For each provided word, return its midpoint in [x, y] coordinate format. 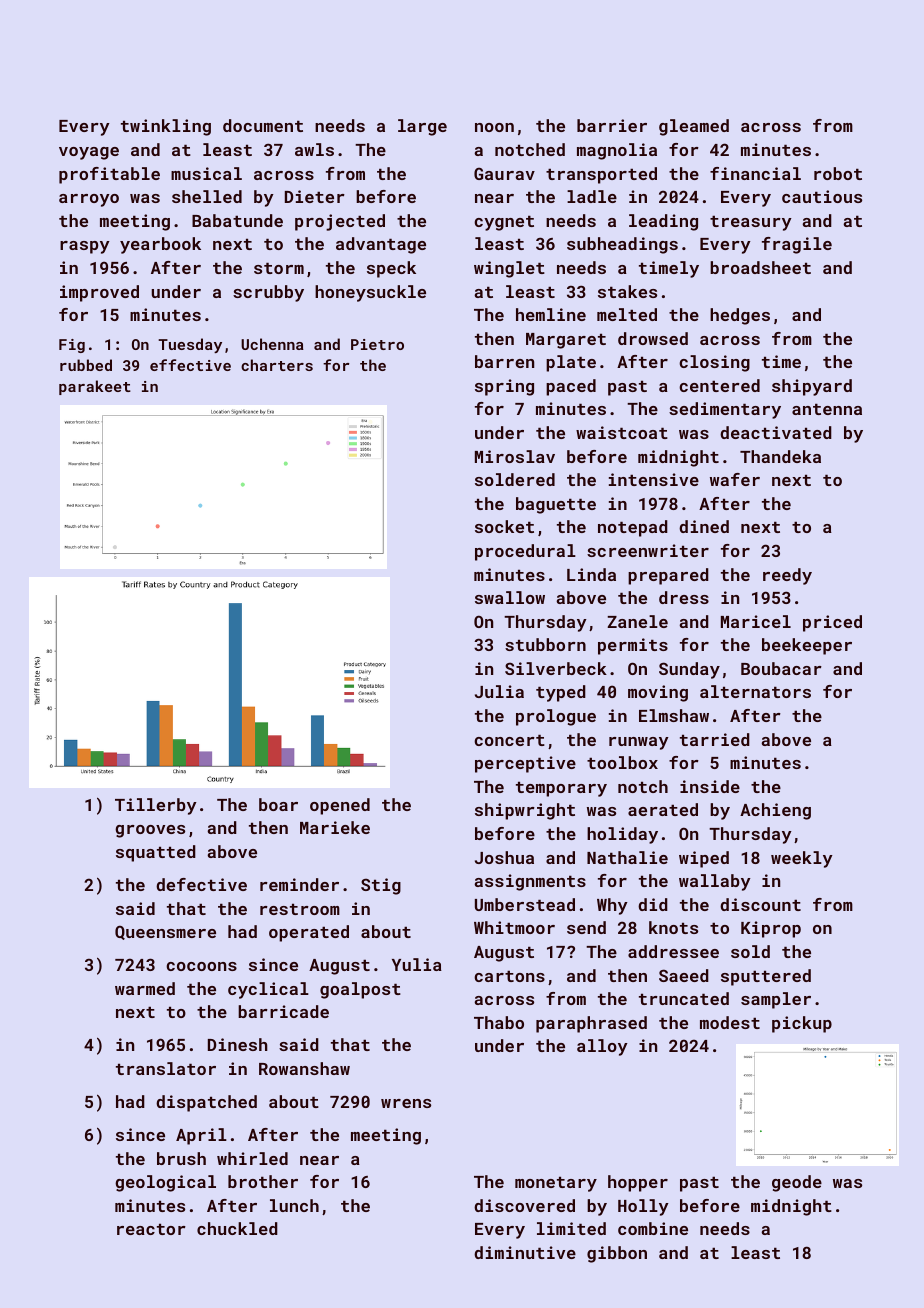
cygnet [504, 223]
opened [340, 806]
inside [710, 786]
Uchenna [272, 344]
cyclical [268, 990]
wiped [704, 859]
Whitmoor [514, 927]
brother [263, 1181]
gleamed [694, 127]
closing [714, 363]
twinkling [166, 127]
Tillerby [156, 806]
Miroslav [515, 456]
